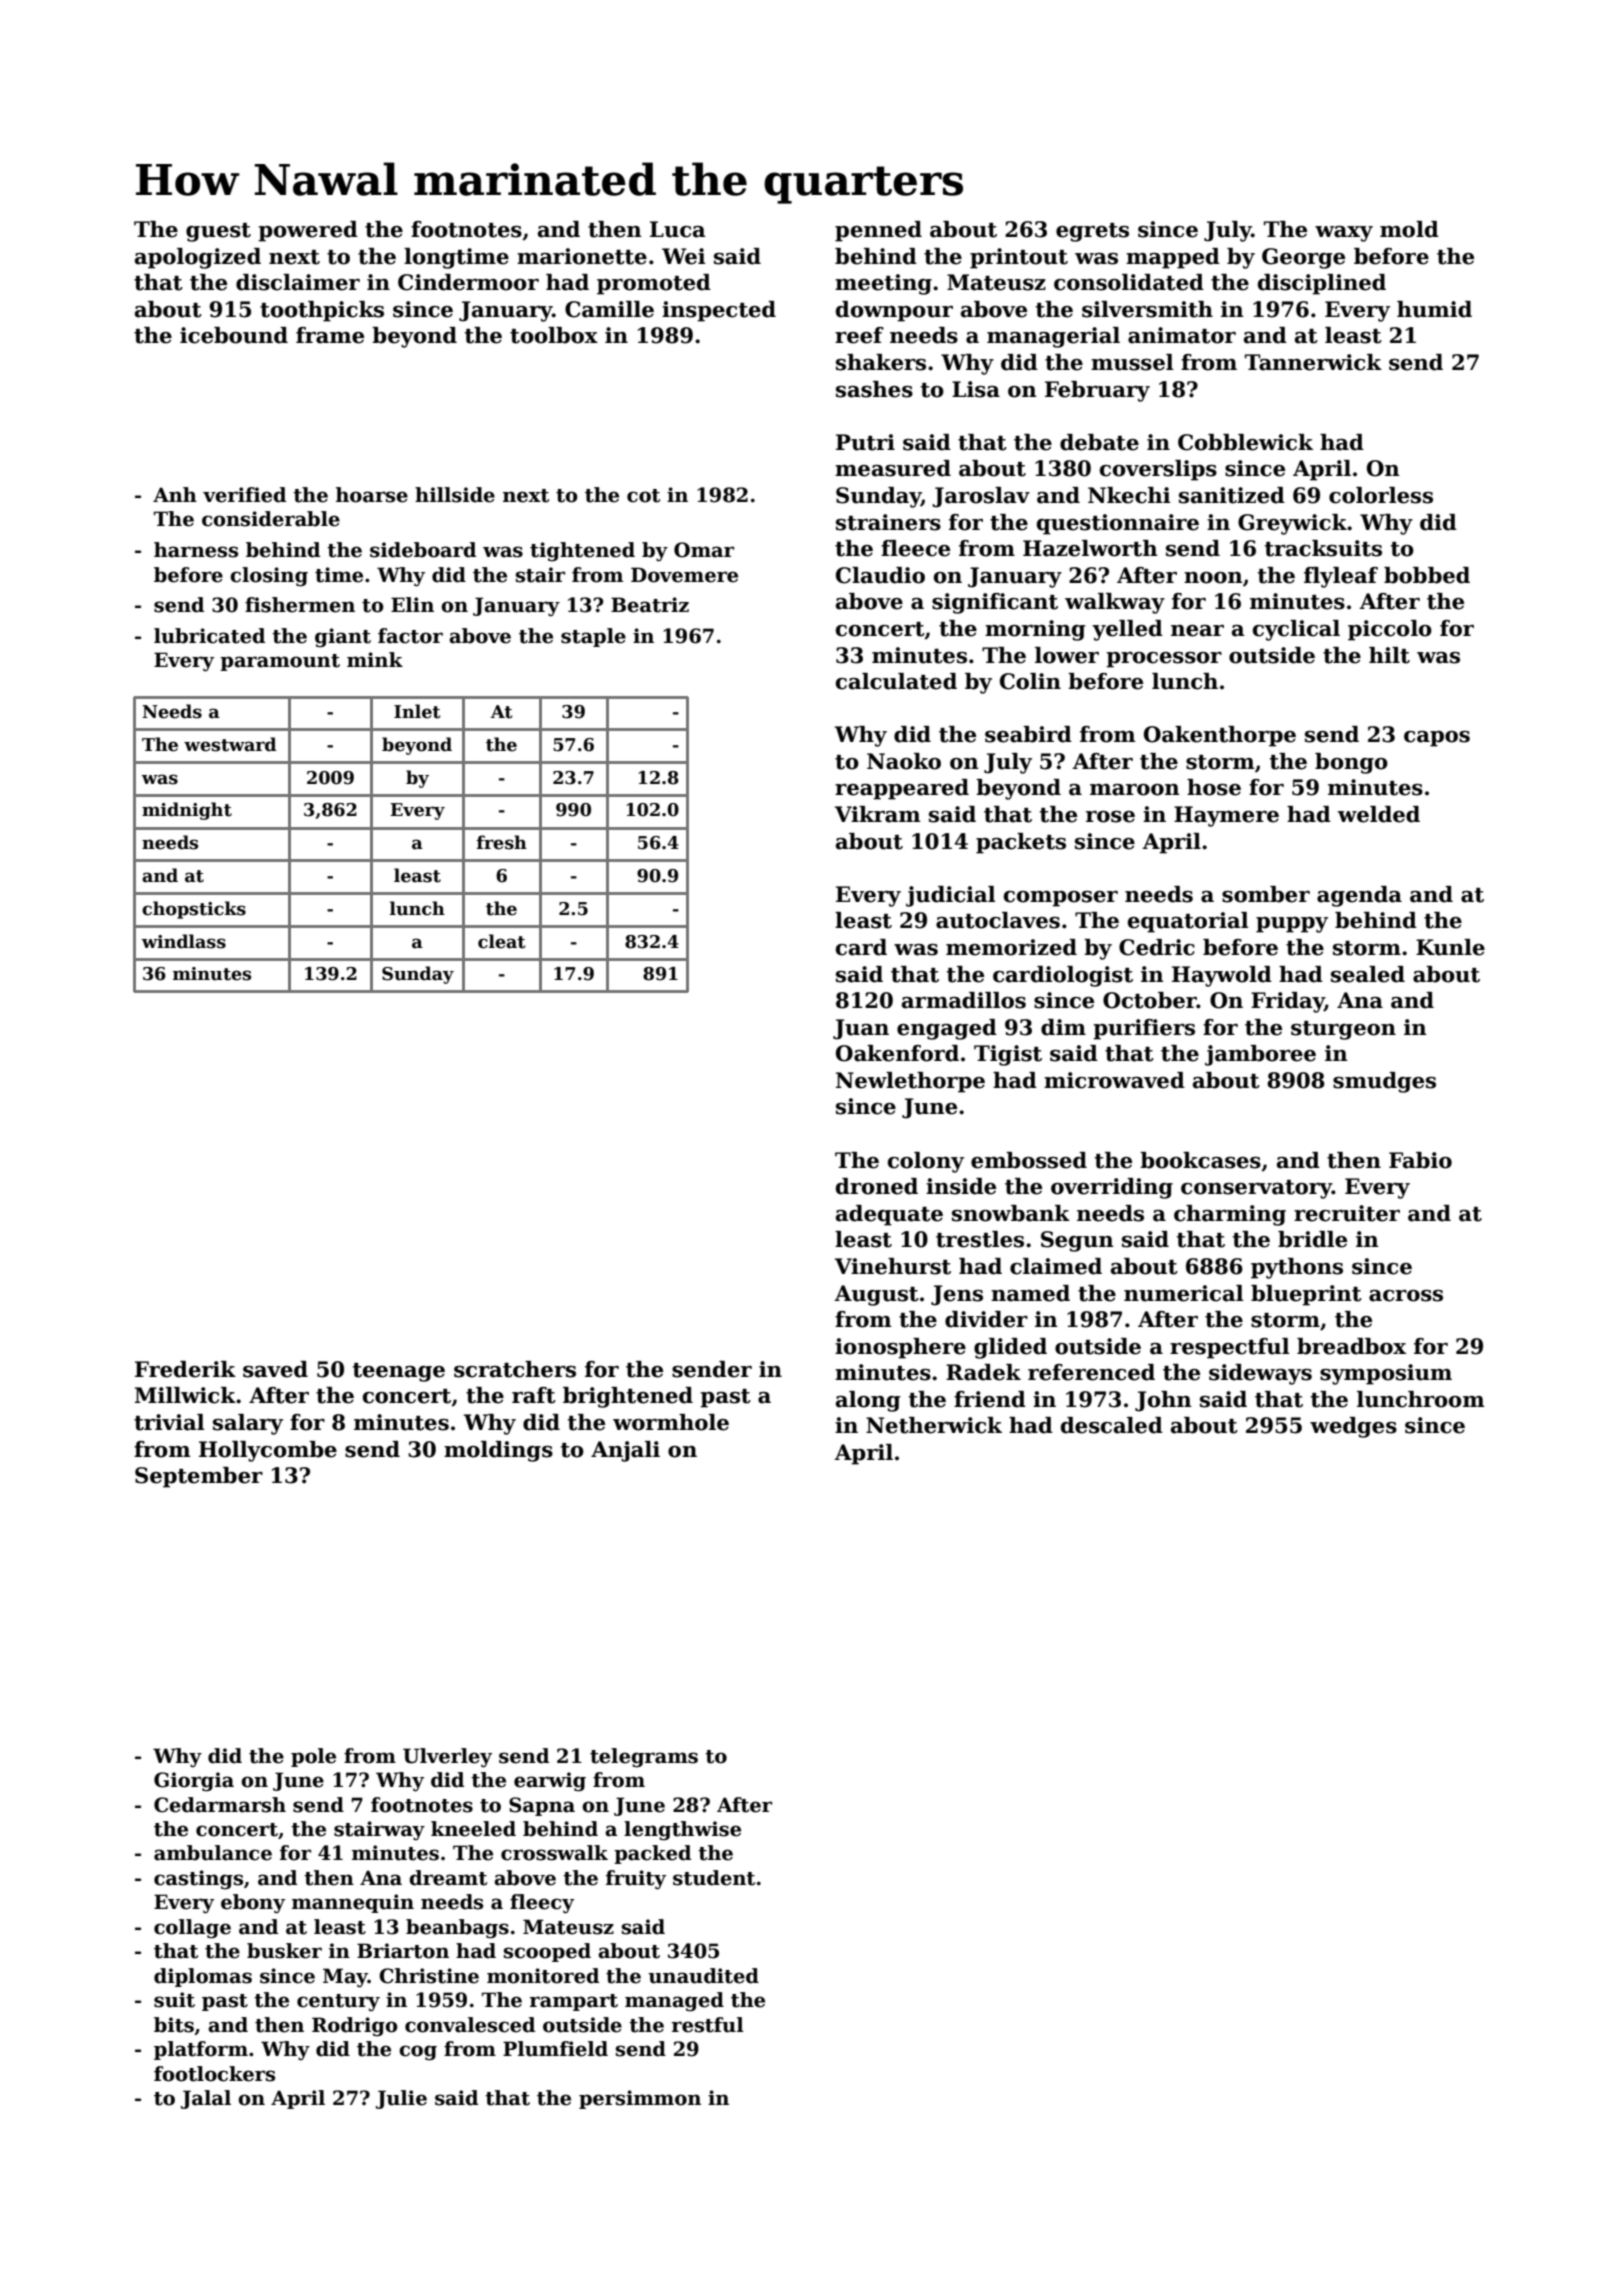  What do you see at coordinates (1173, 258) in the document?
I see `mapped` at bounding box center [1173, 258].
